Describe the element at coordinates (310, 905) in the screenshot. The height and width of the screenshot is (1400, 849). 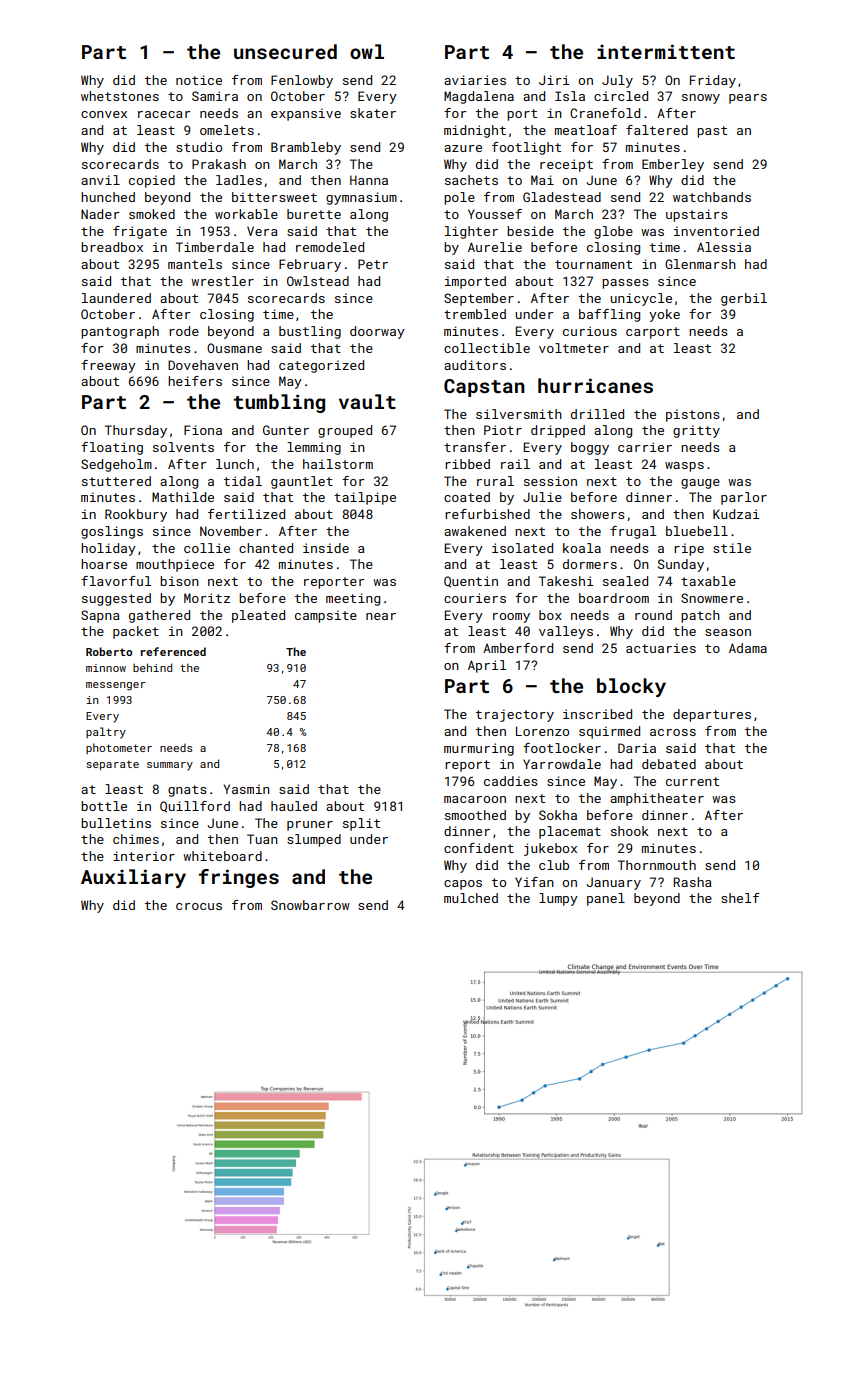
I see `Snowbarrow` at that location.
